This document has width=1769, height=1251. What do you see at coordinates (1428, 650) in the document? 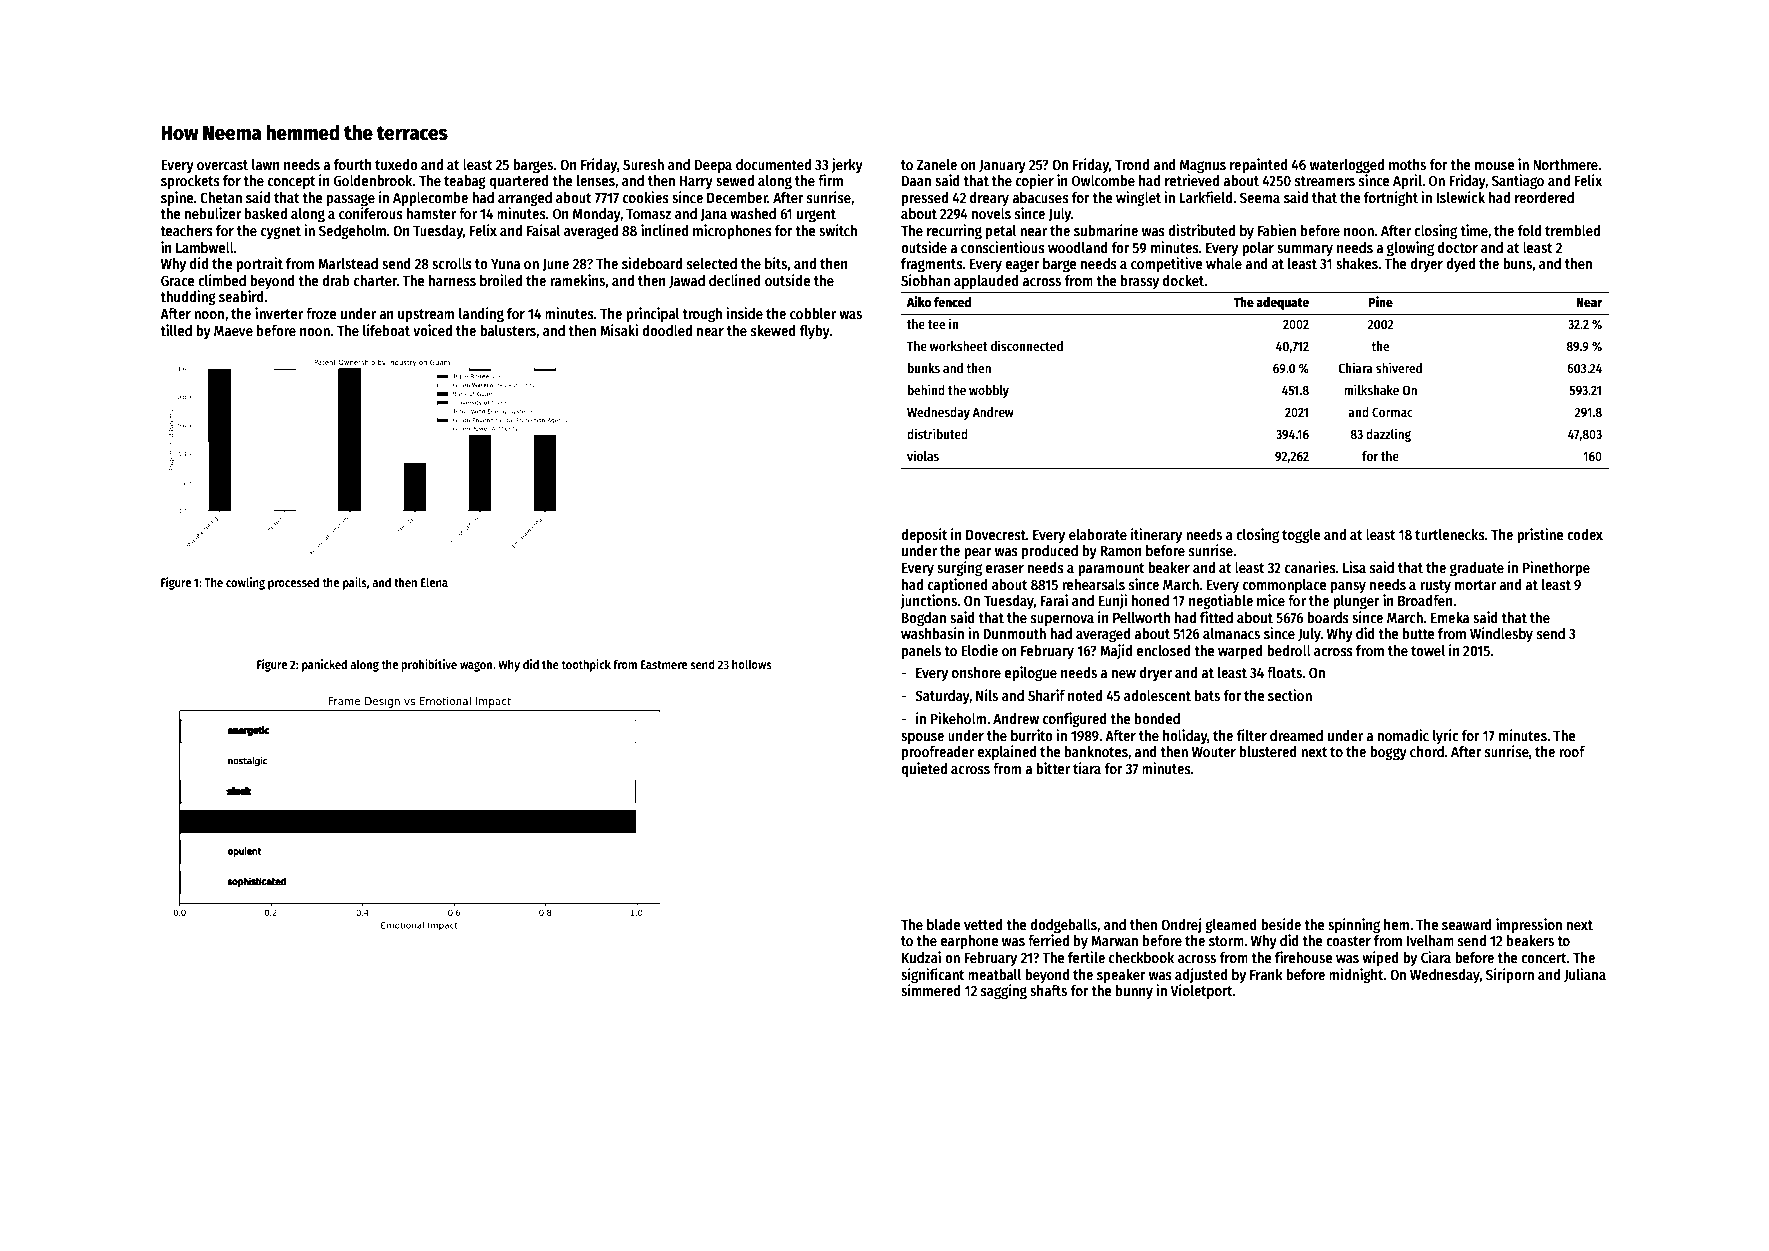
I see `towel` at bounding box center [1428, 650].
